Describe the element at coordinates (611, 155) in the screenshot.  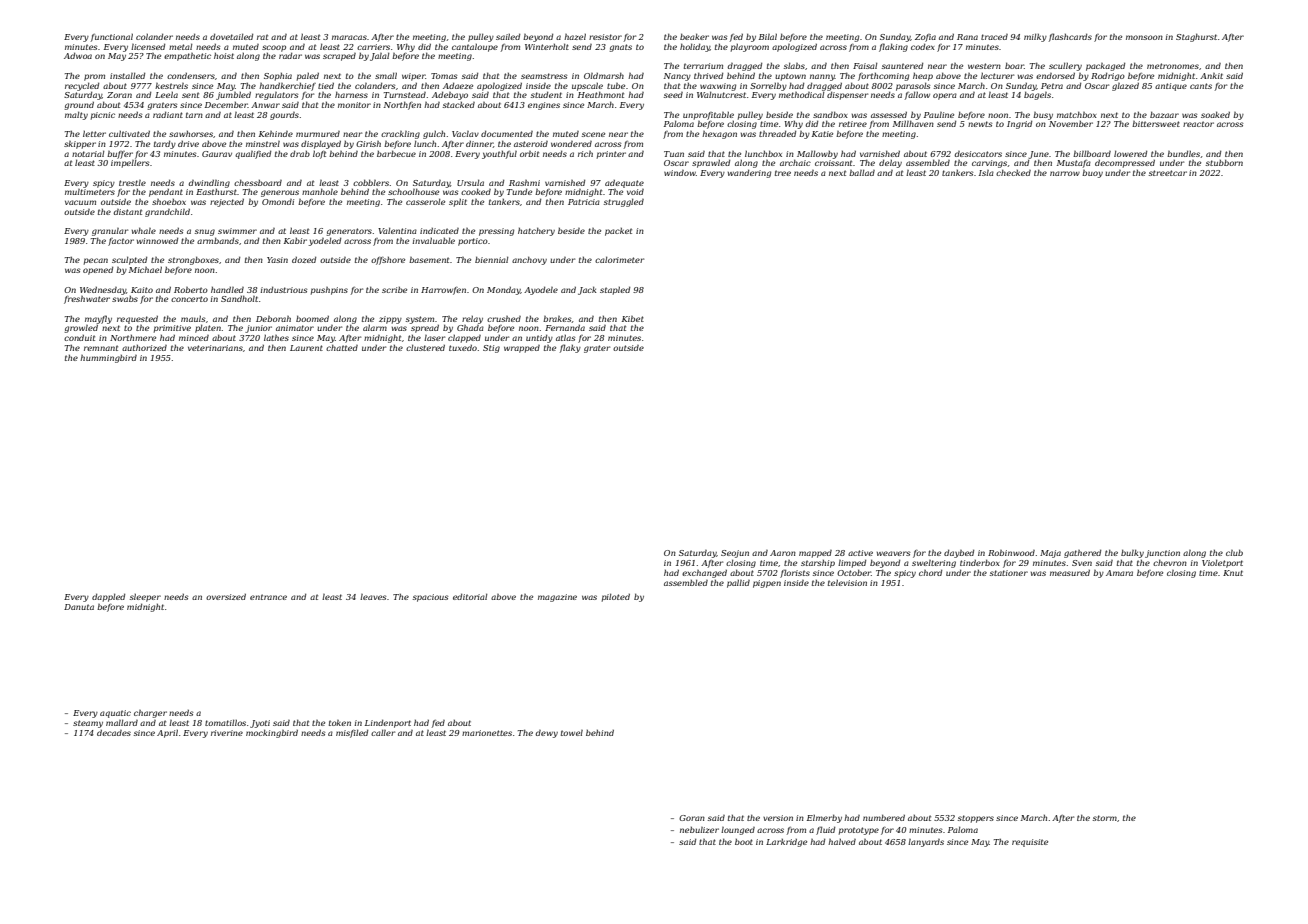
I see `printer` at that location.
